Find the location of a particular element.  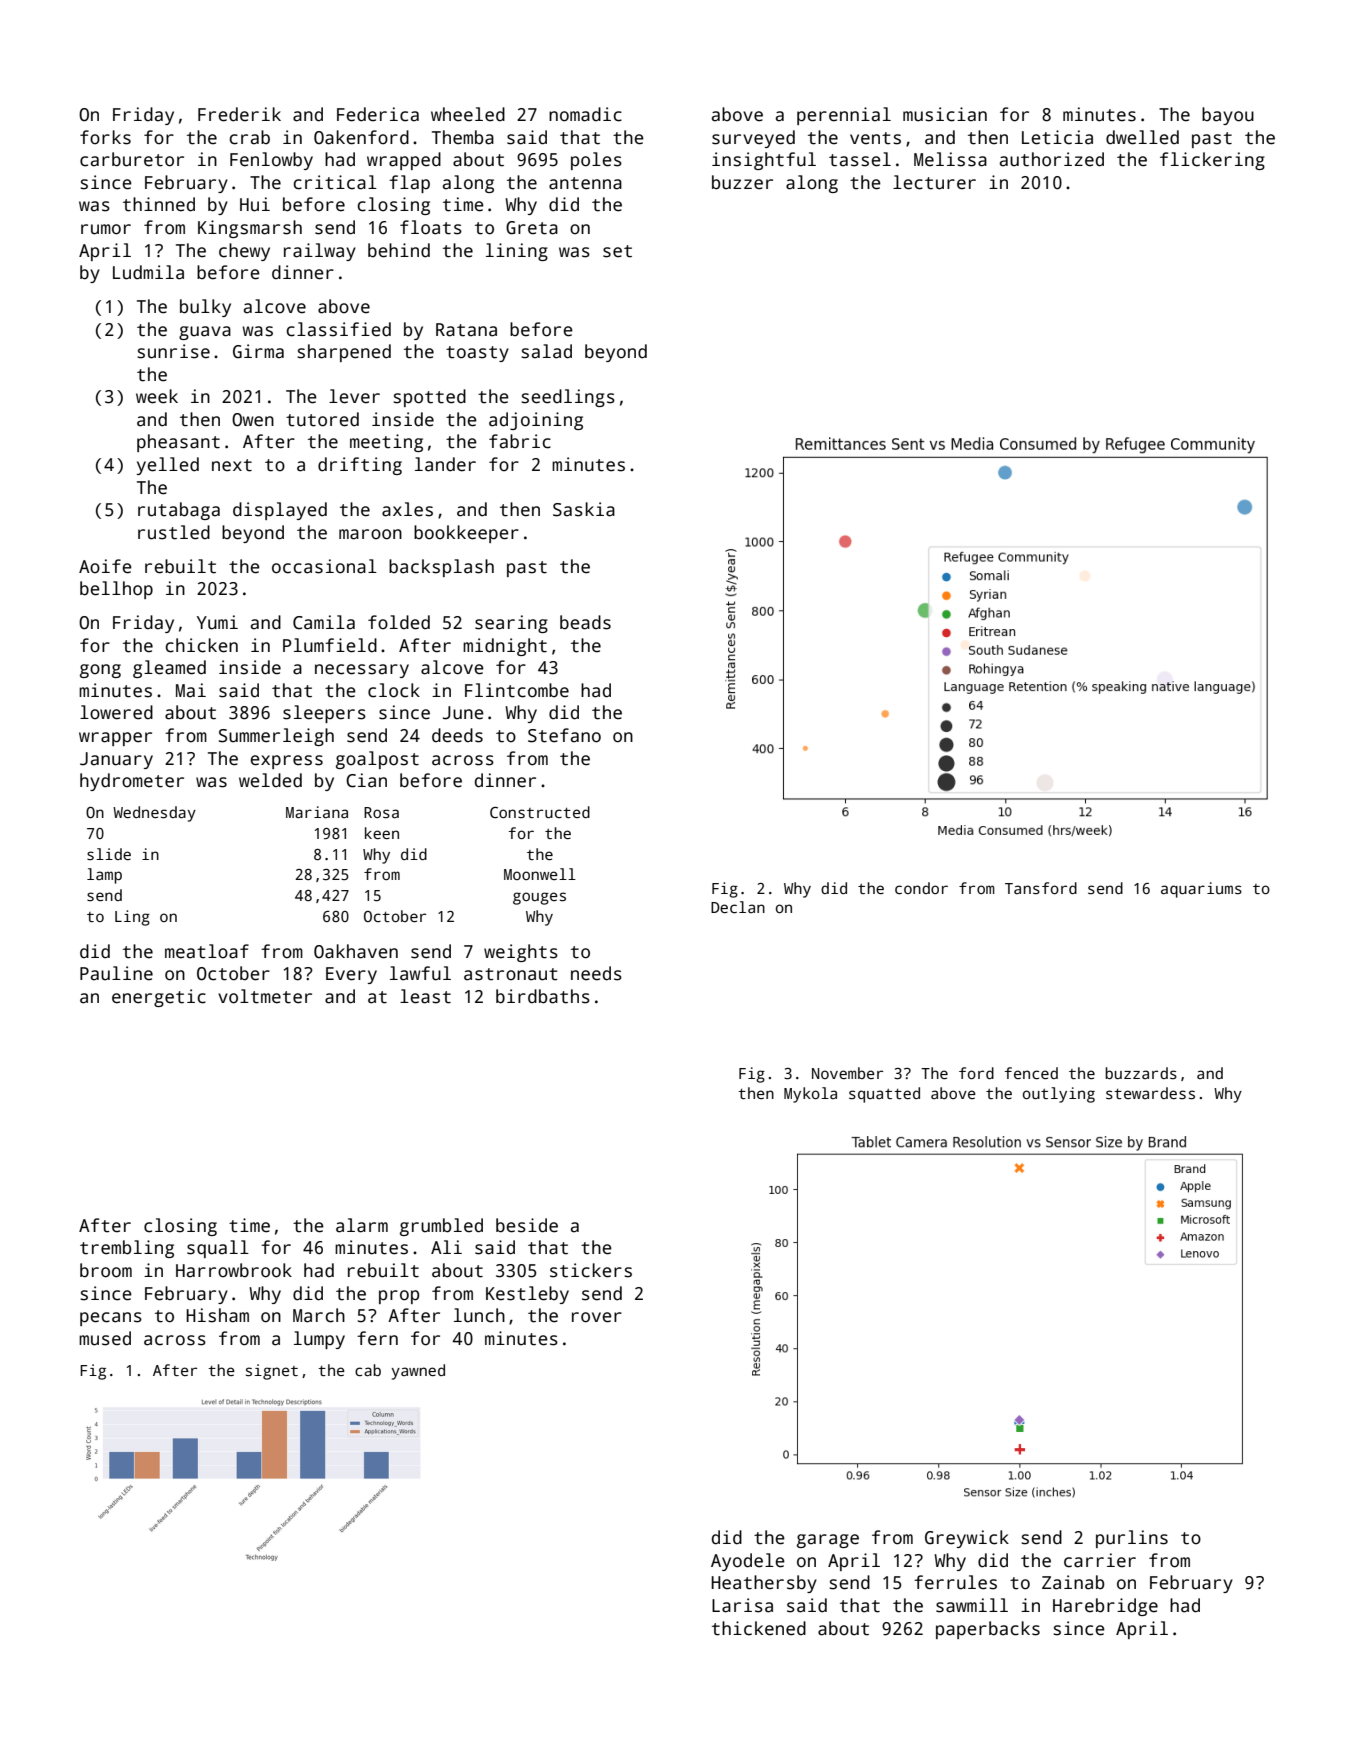

Larisa is located at coordinates (742, 1605).
